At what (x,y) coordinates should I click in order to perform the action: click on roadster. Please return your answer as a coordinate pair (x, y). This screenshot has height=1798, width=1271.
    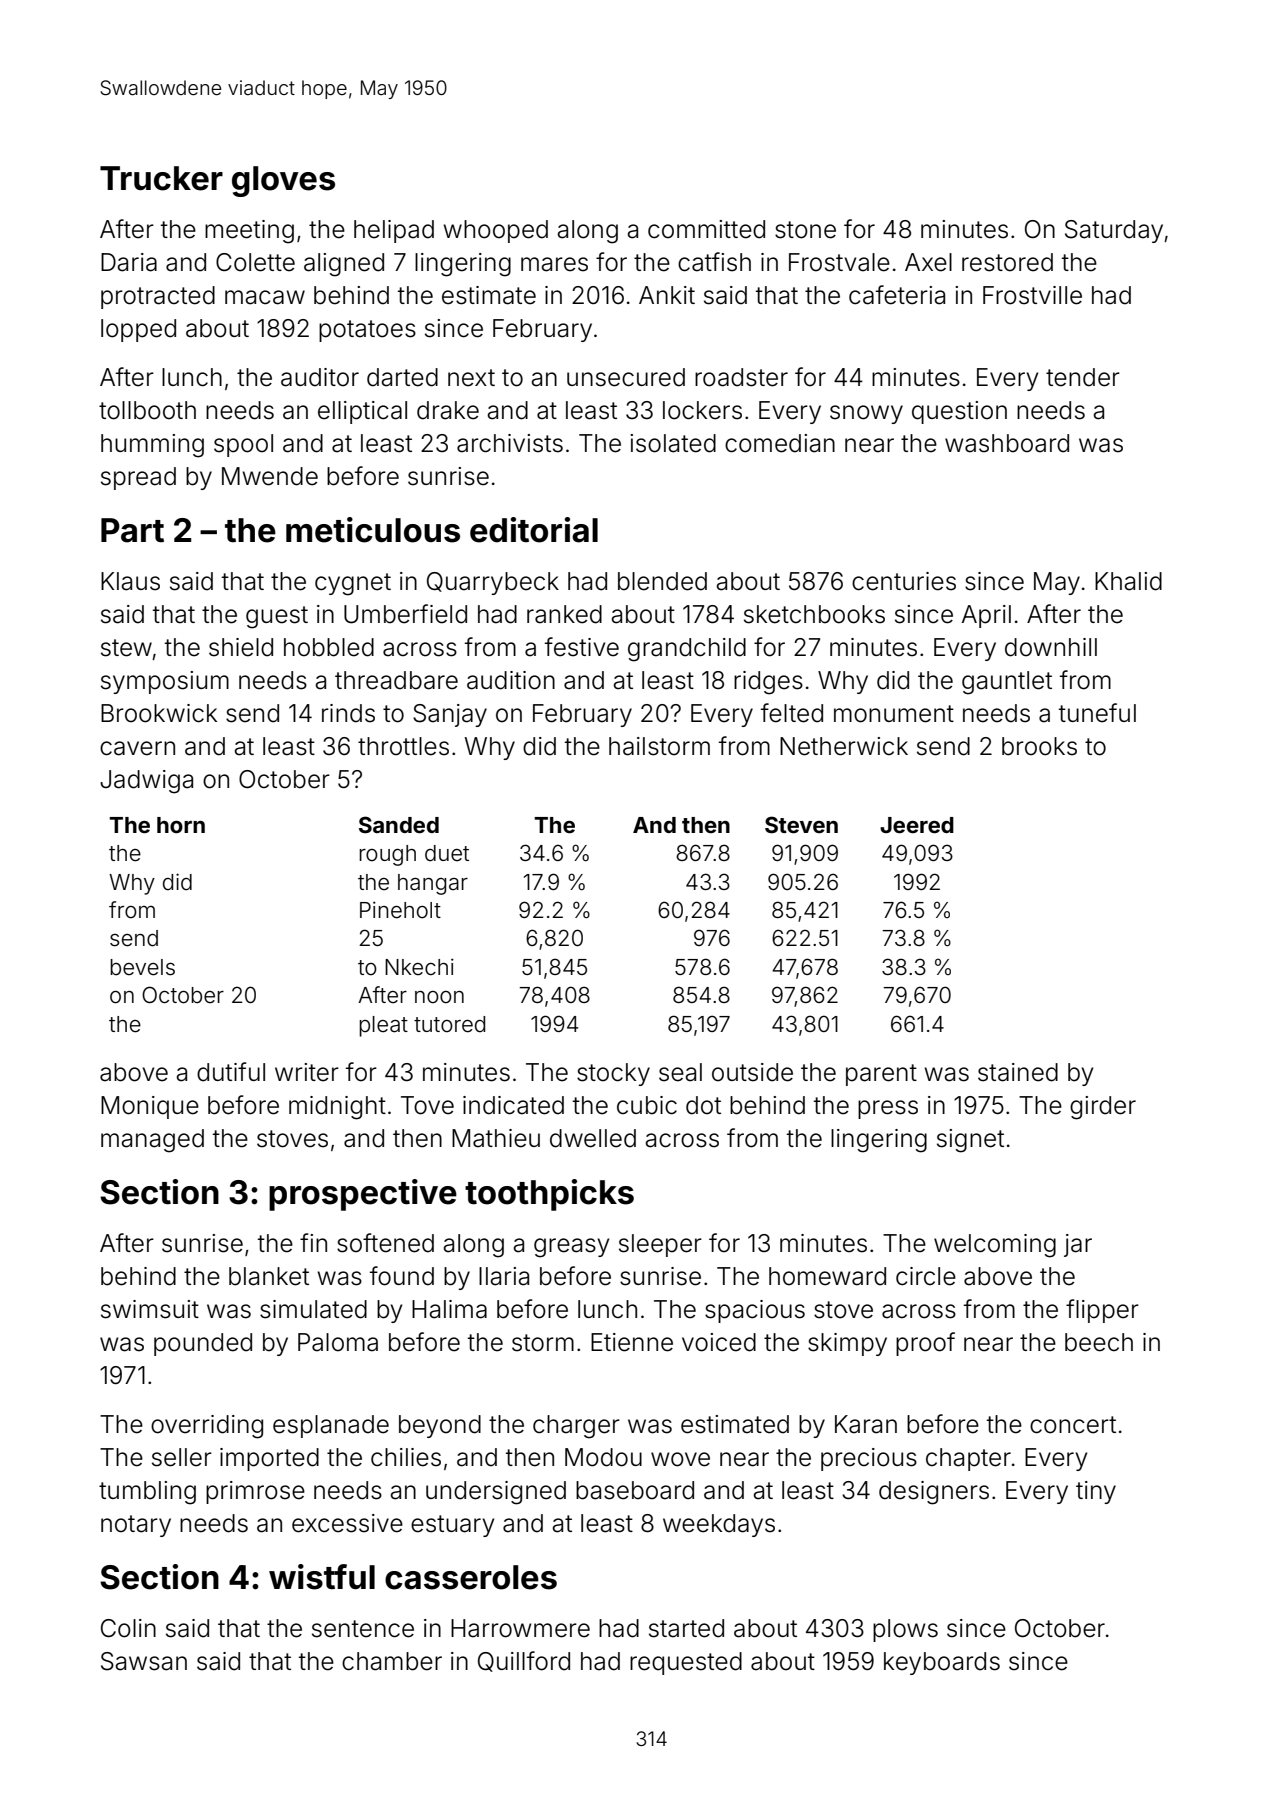
    Looking at the image, I should click on (741, 377).
